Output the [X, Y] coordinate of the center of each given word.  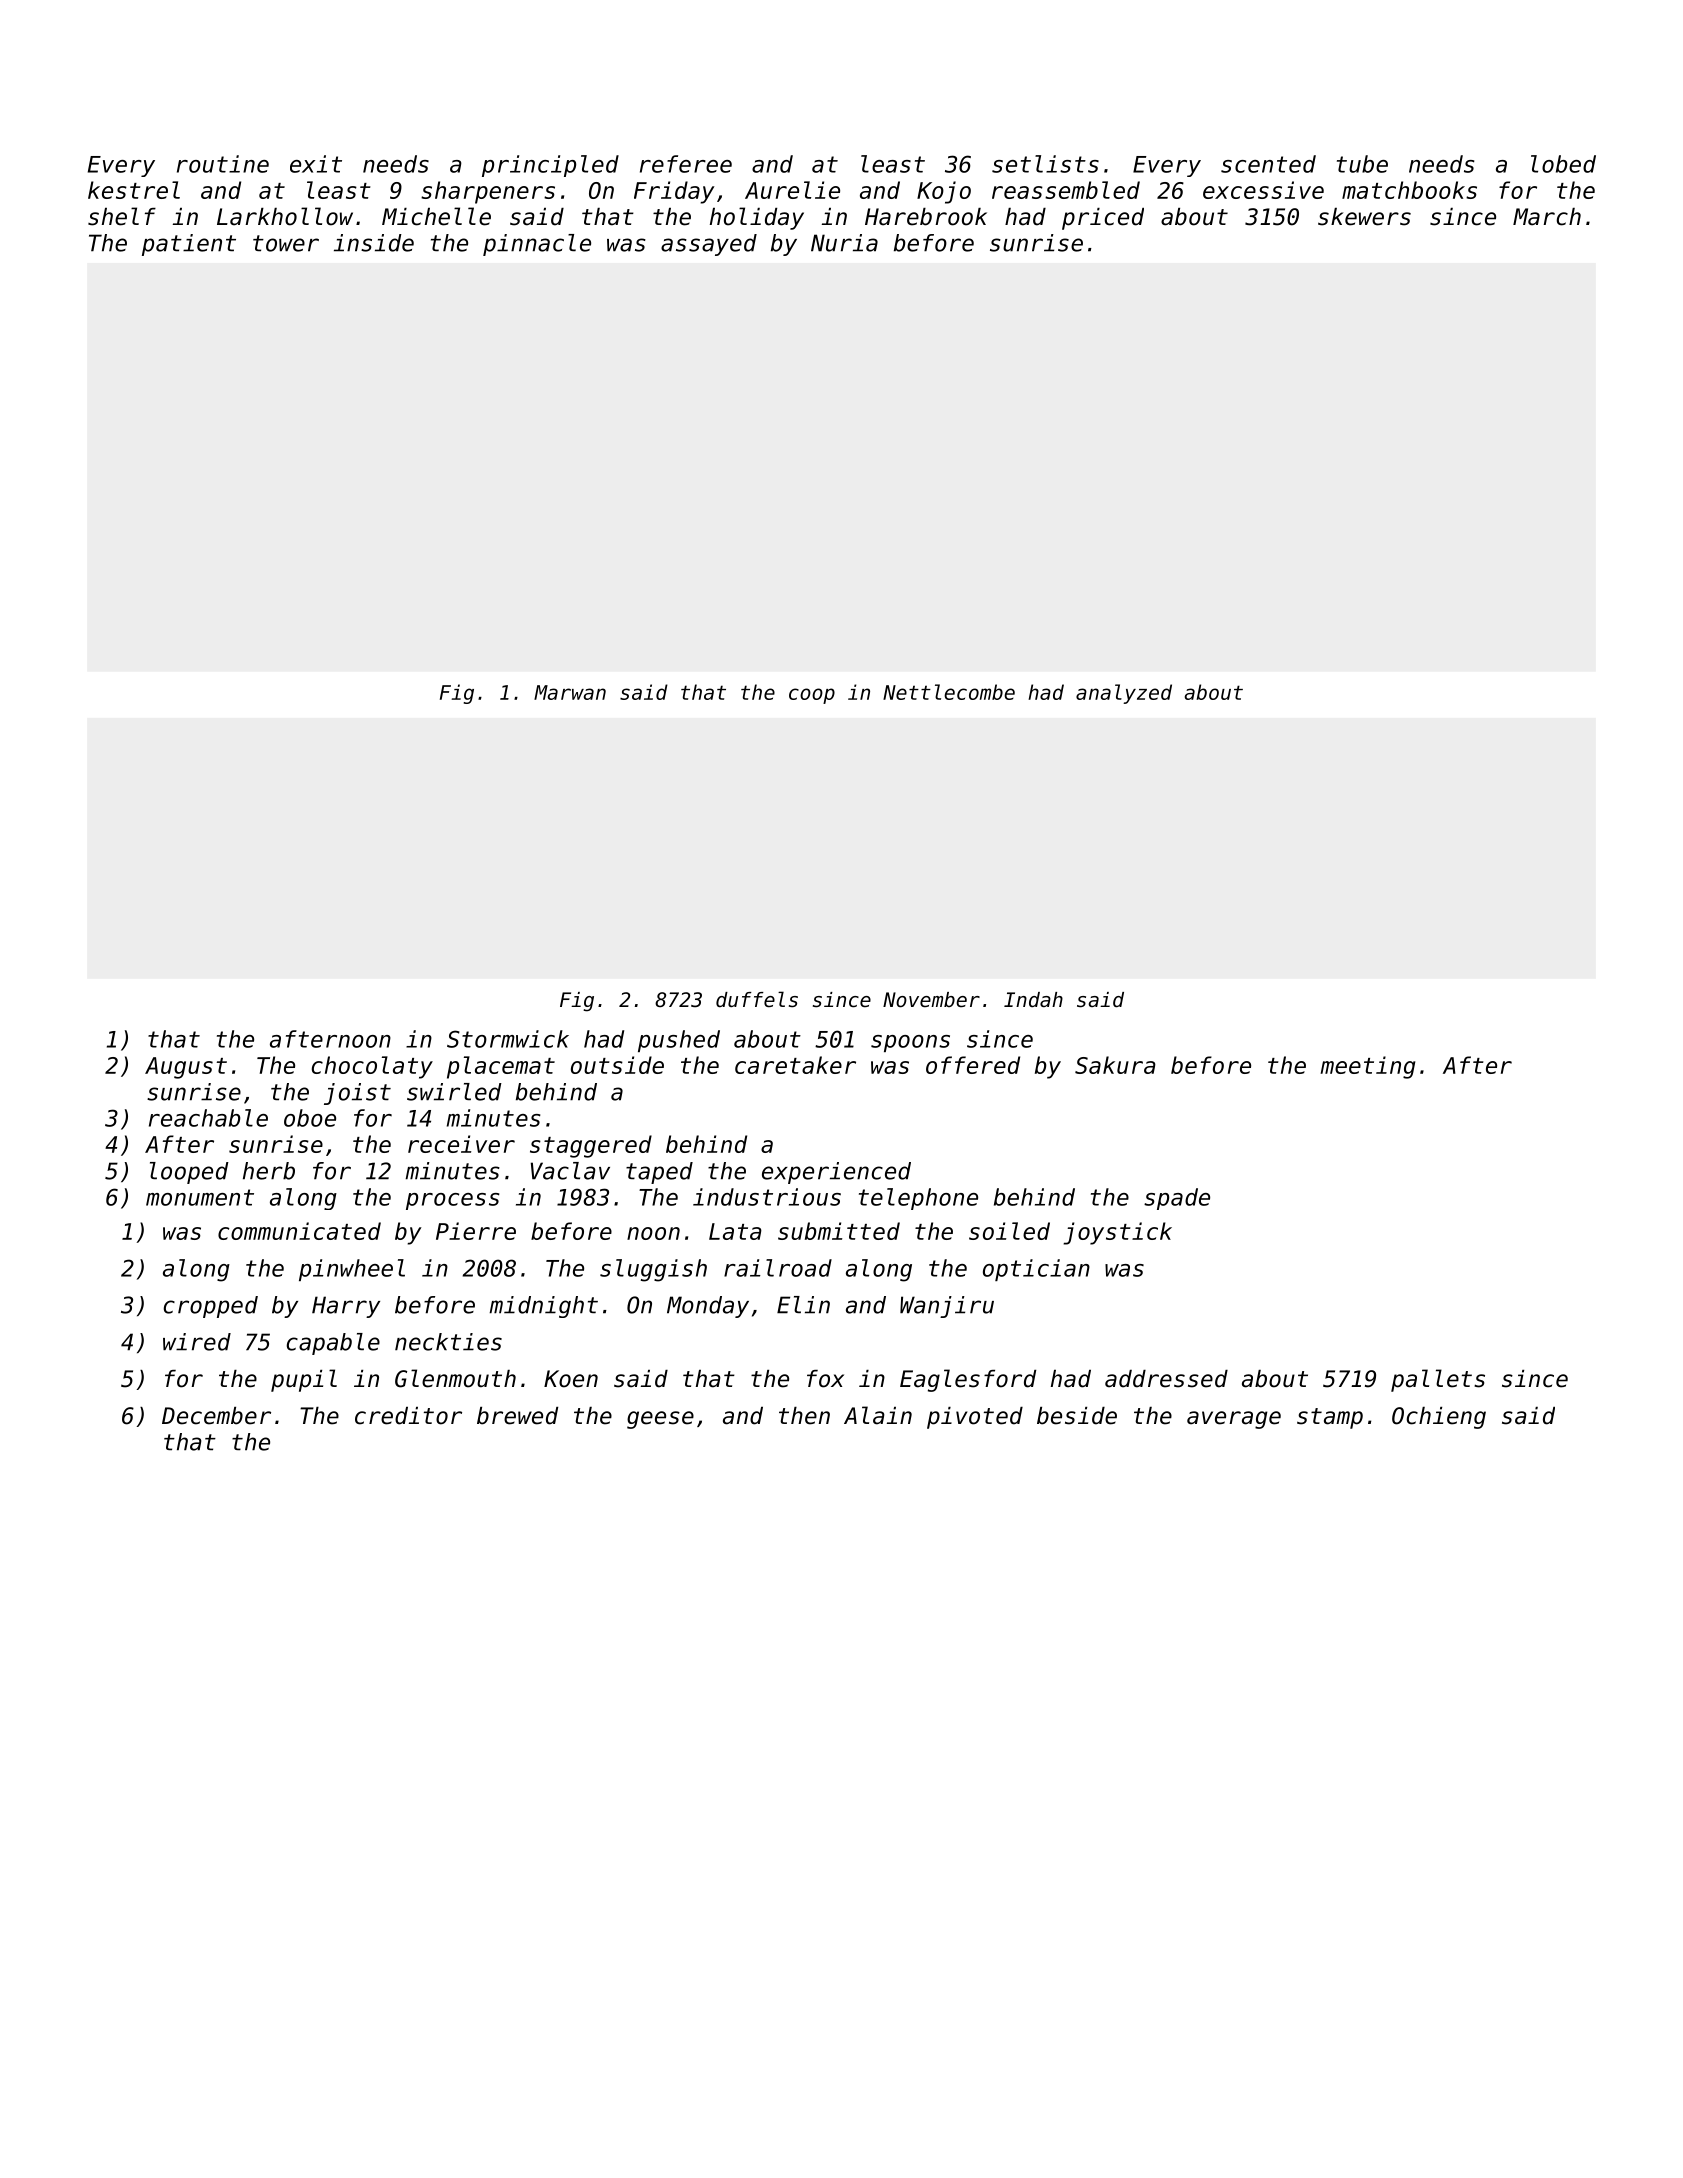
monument [200, 1197]
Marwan [570, 692]
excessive [1263, 190]
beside [1077, 1416]
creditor [408, 1416]
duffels [757, 999]
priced [1103, 219]
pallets [1438, 1380]
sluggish [653, 1270]
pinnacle [537, 245]
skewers [1364, 217]
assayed [709, 245]
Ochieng [1439, 1418]
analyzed [1124, 694]
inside [374, 243]
